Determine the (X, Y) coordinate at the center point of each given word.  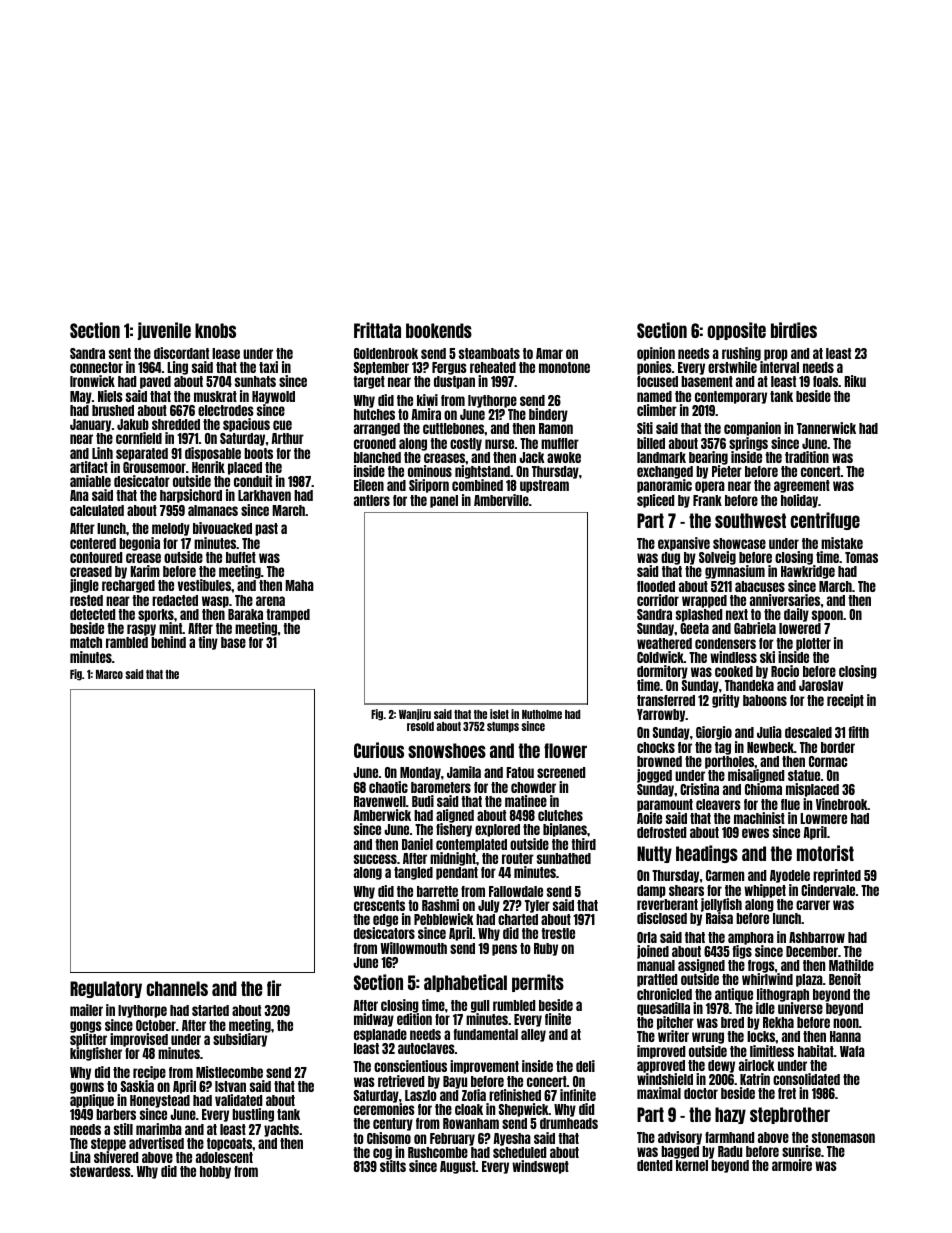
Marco (109, 674)
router (518, 858)
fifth (858, 732)
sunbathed (564, 858)
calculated (97, 510)
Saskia (137, 1086)
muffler (560, 443)
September (381, 368)
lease (226, 353)
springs (748, 444)
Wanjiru (415, 715)
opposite (736, 331)
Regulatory (106, 989)
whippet (765, 891)
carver (813, 905)
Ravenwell (380, 801)
